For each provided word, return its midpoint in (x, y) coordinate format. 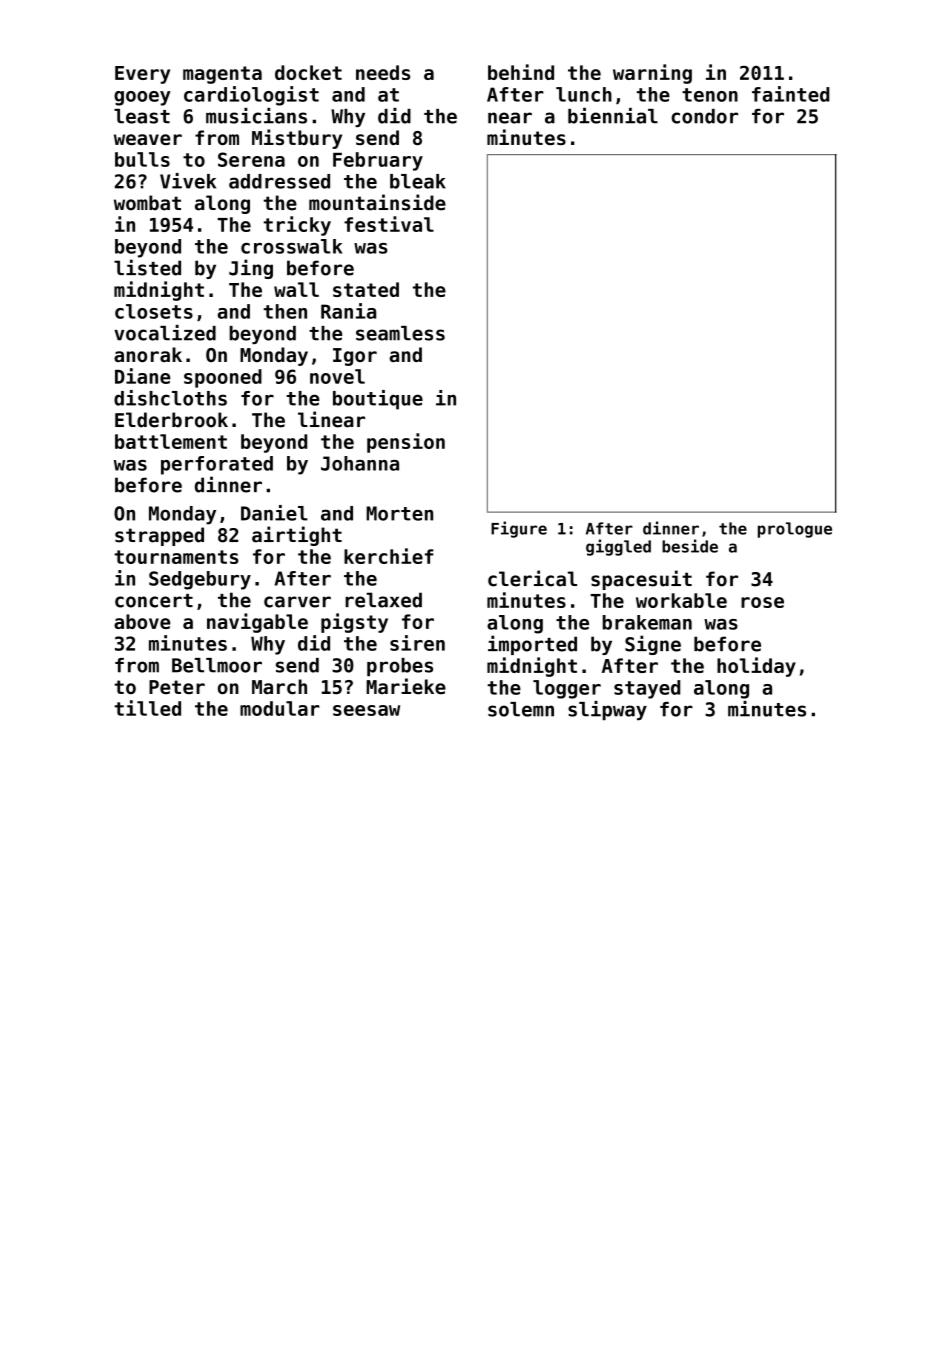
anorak (148, 354)
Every (142, 75)
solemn (521, 709)
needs (383, 72)
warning (652, 74)
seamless (400, 333)
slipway (607, 710)
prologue (795, 530)
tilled (148, 708)
